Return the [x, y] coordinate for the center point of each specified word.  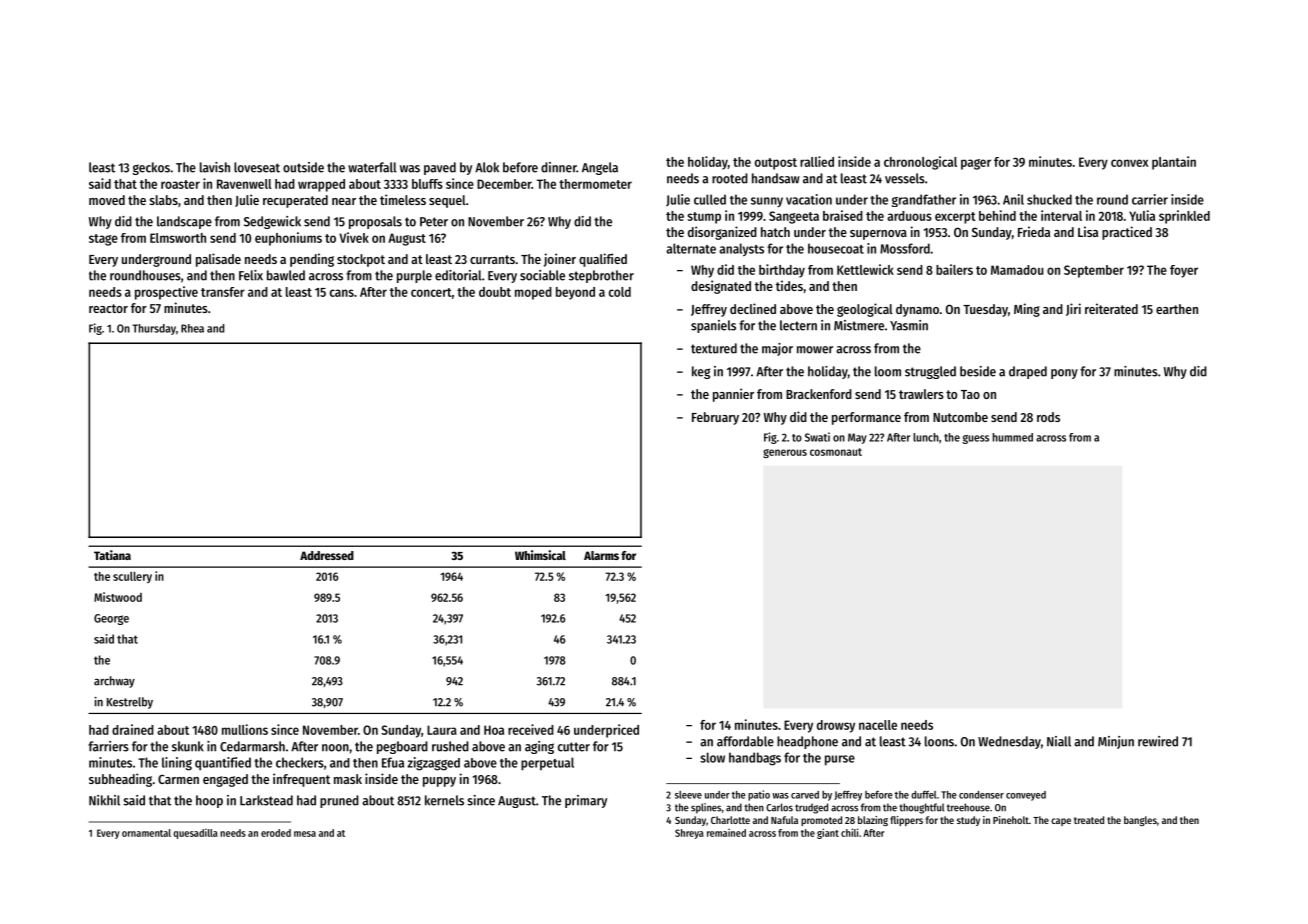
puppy [439, 782]
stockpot [361, 260]
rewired [1158, 741]
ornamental [146, 833]
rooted [730, 178]
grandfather [924, 200]
